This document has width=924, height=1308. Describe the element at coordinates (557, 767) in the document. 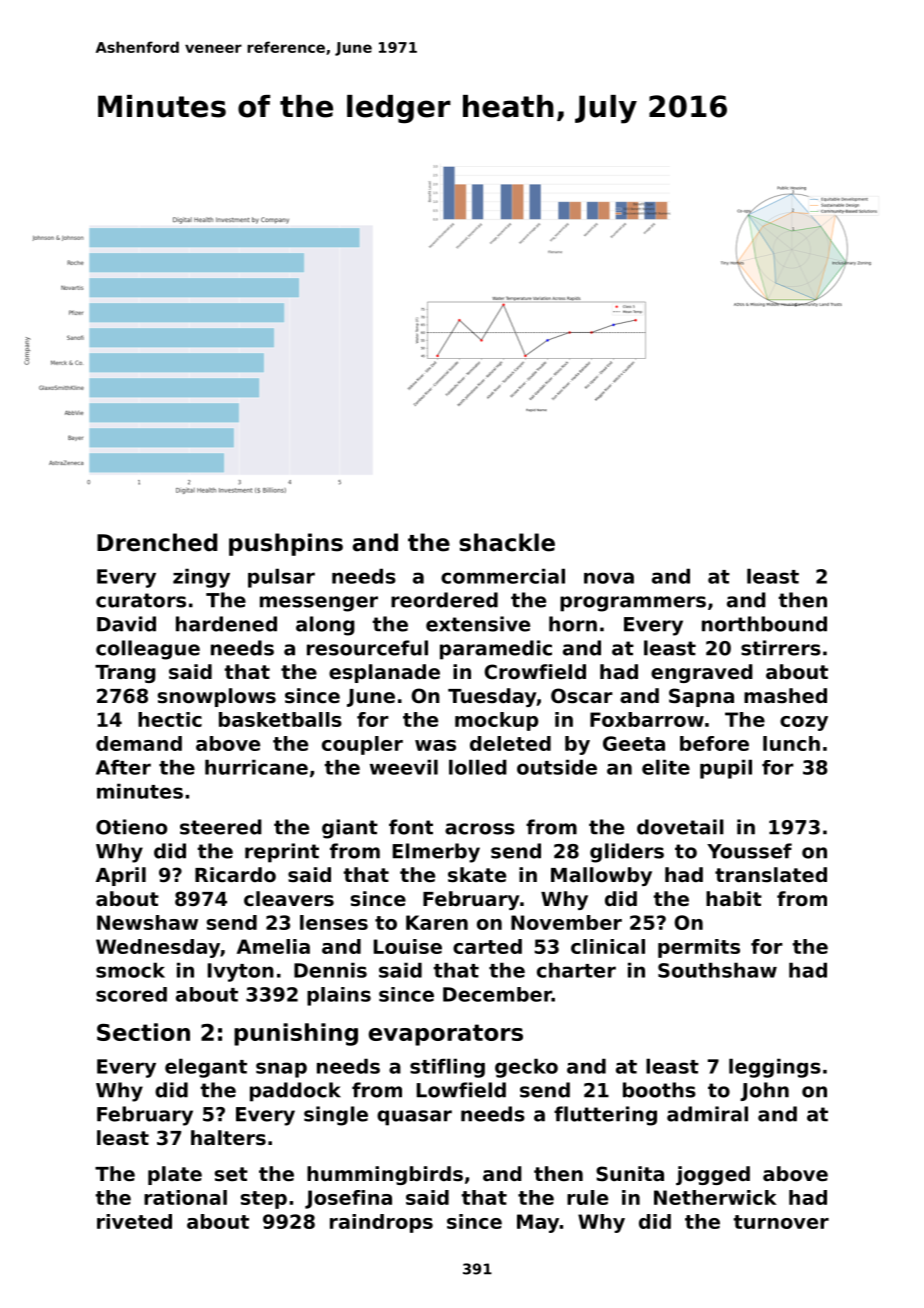

I see `outside` at that location.
